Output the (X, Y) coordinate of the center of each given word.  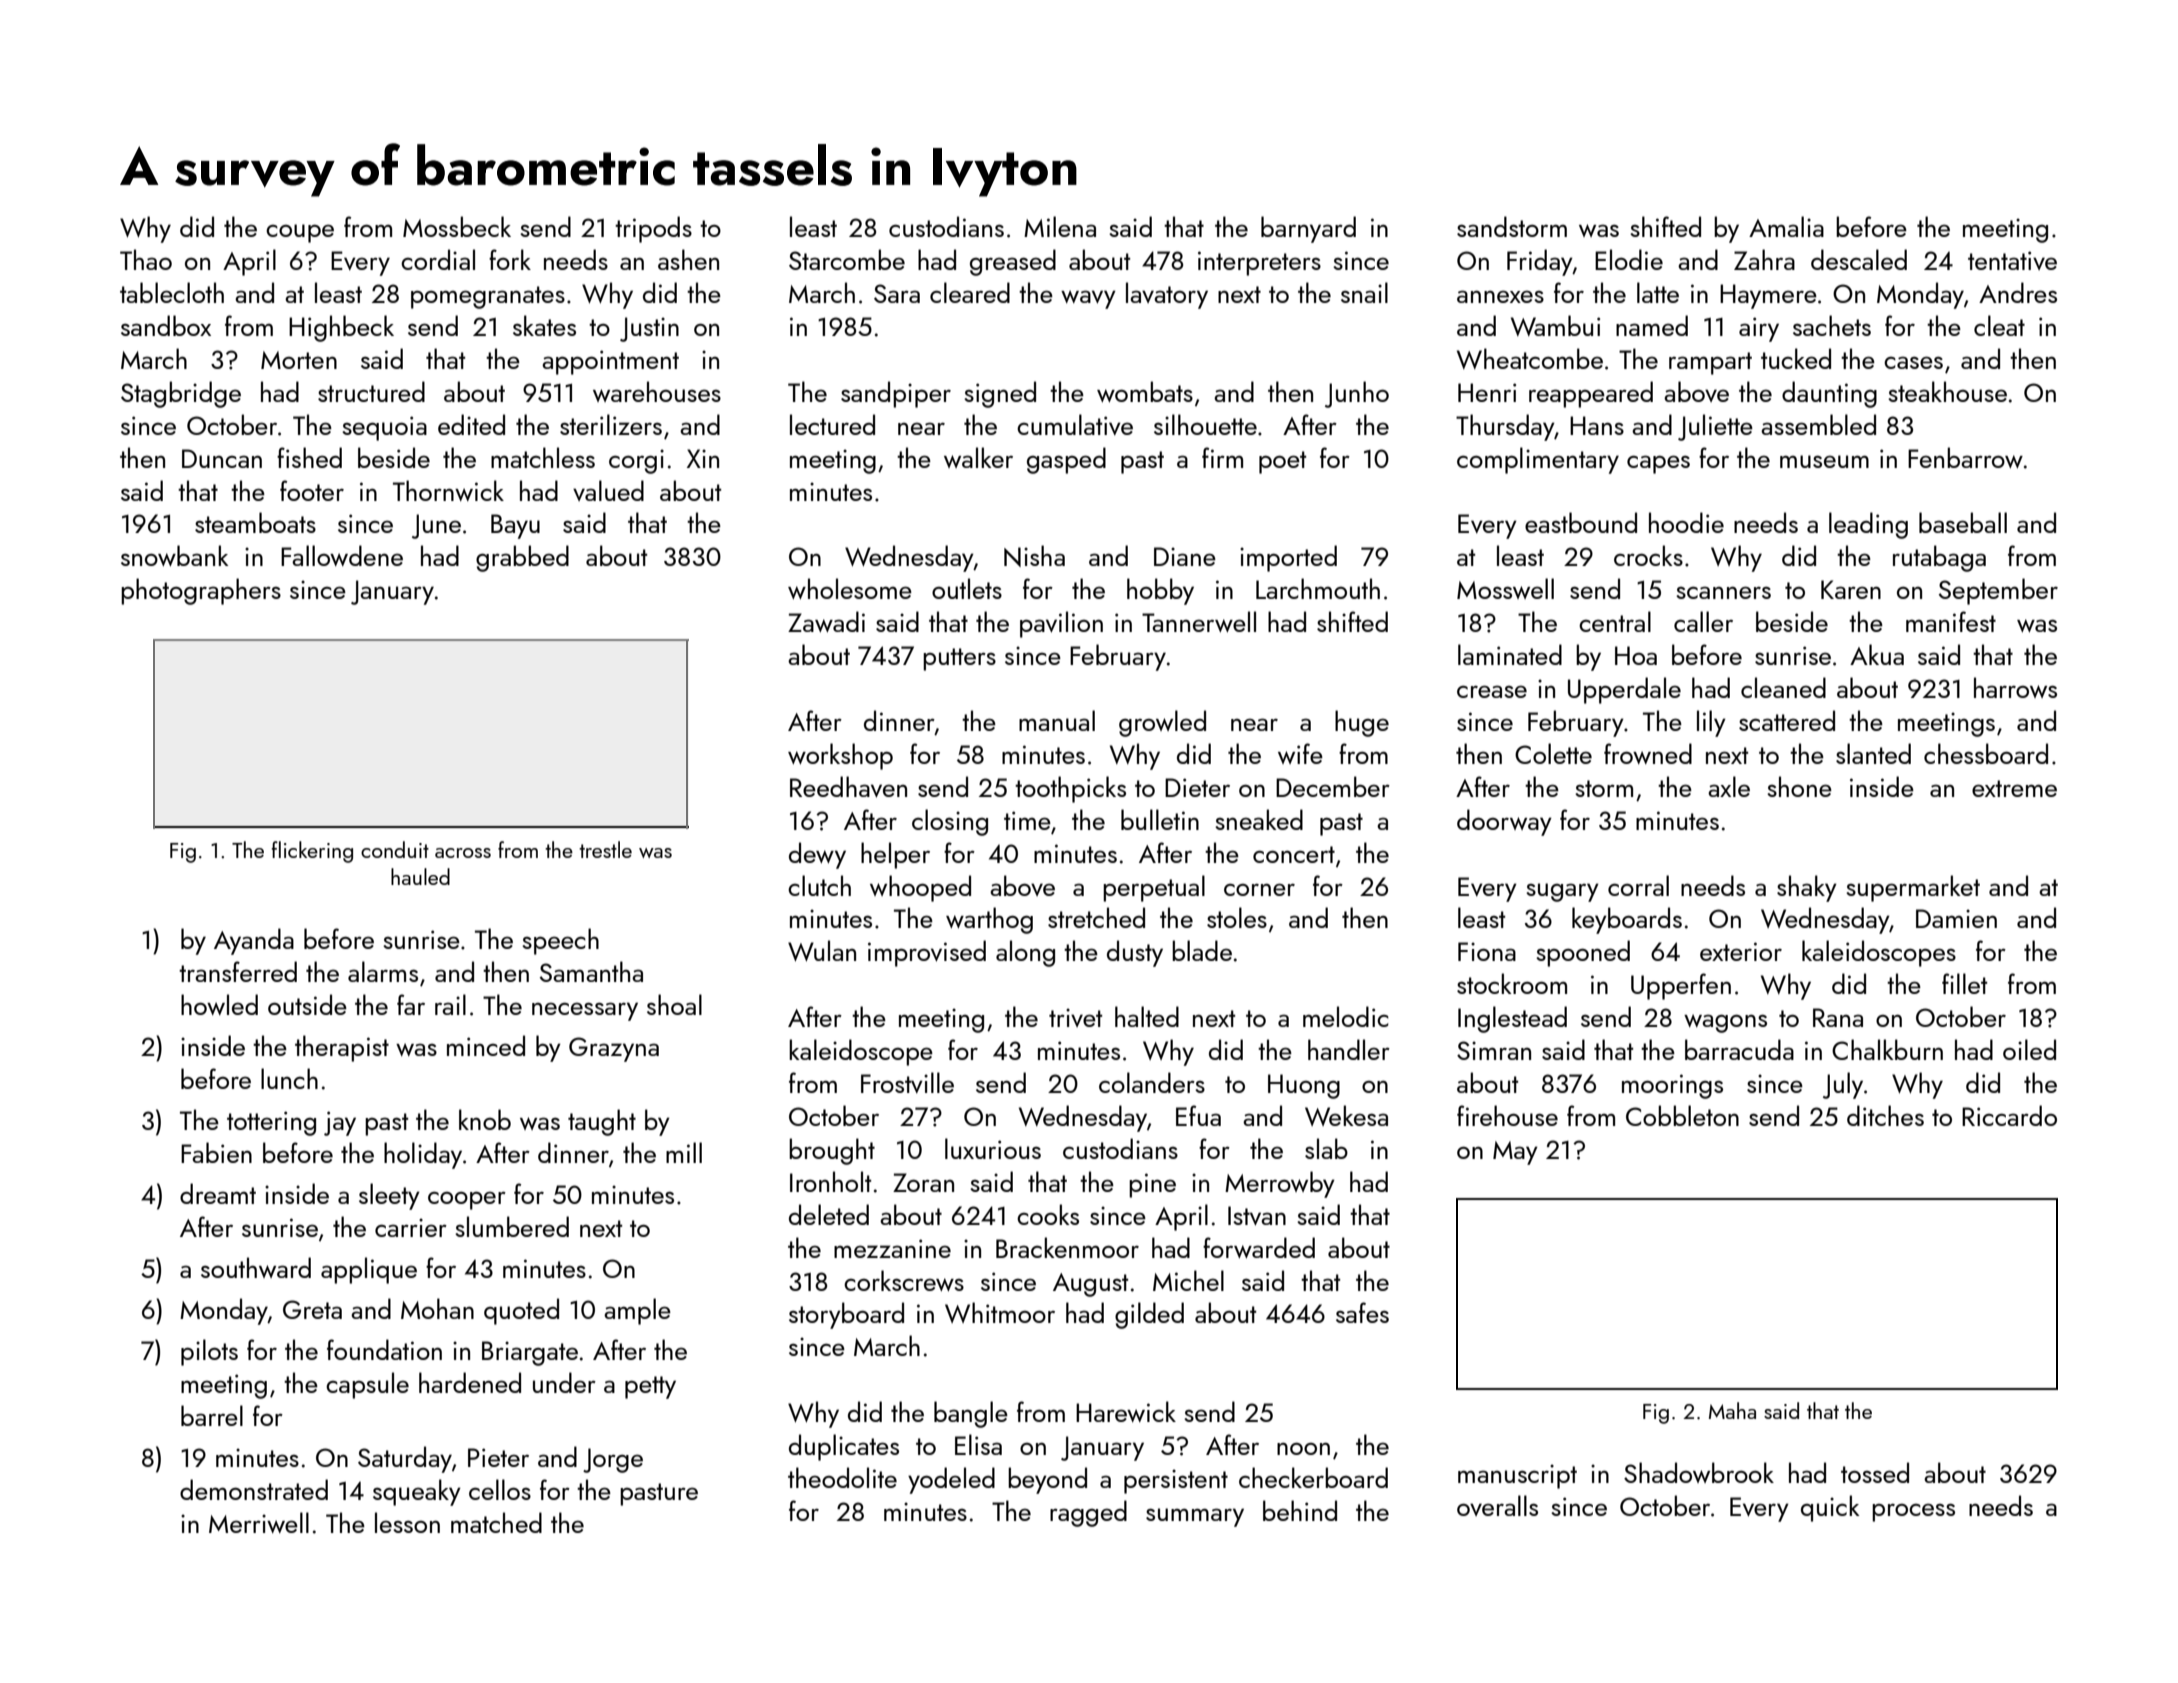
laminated (1510, 654)
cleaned (1783, 687)
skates (544, 325)
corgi (636, 461)
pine (1152, 1185)
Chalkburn (1887, 1049)
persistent (1176, 1481)
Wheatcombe (1530, 358)
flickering (312, 852)
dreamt (218, 1193)
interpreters (1259, 263)
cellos (500, 1489)
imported (1288, 558)
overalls (1497, 1505)
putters (959, 659)
